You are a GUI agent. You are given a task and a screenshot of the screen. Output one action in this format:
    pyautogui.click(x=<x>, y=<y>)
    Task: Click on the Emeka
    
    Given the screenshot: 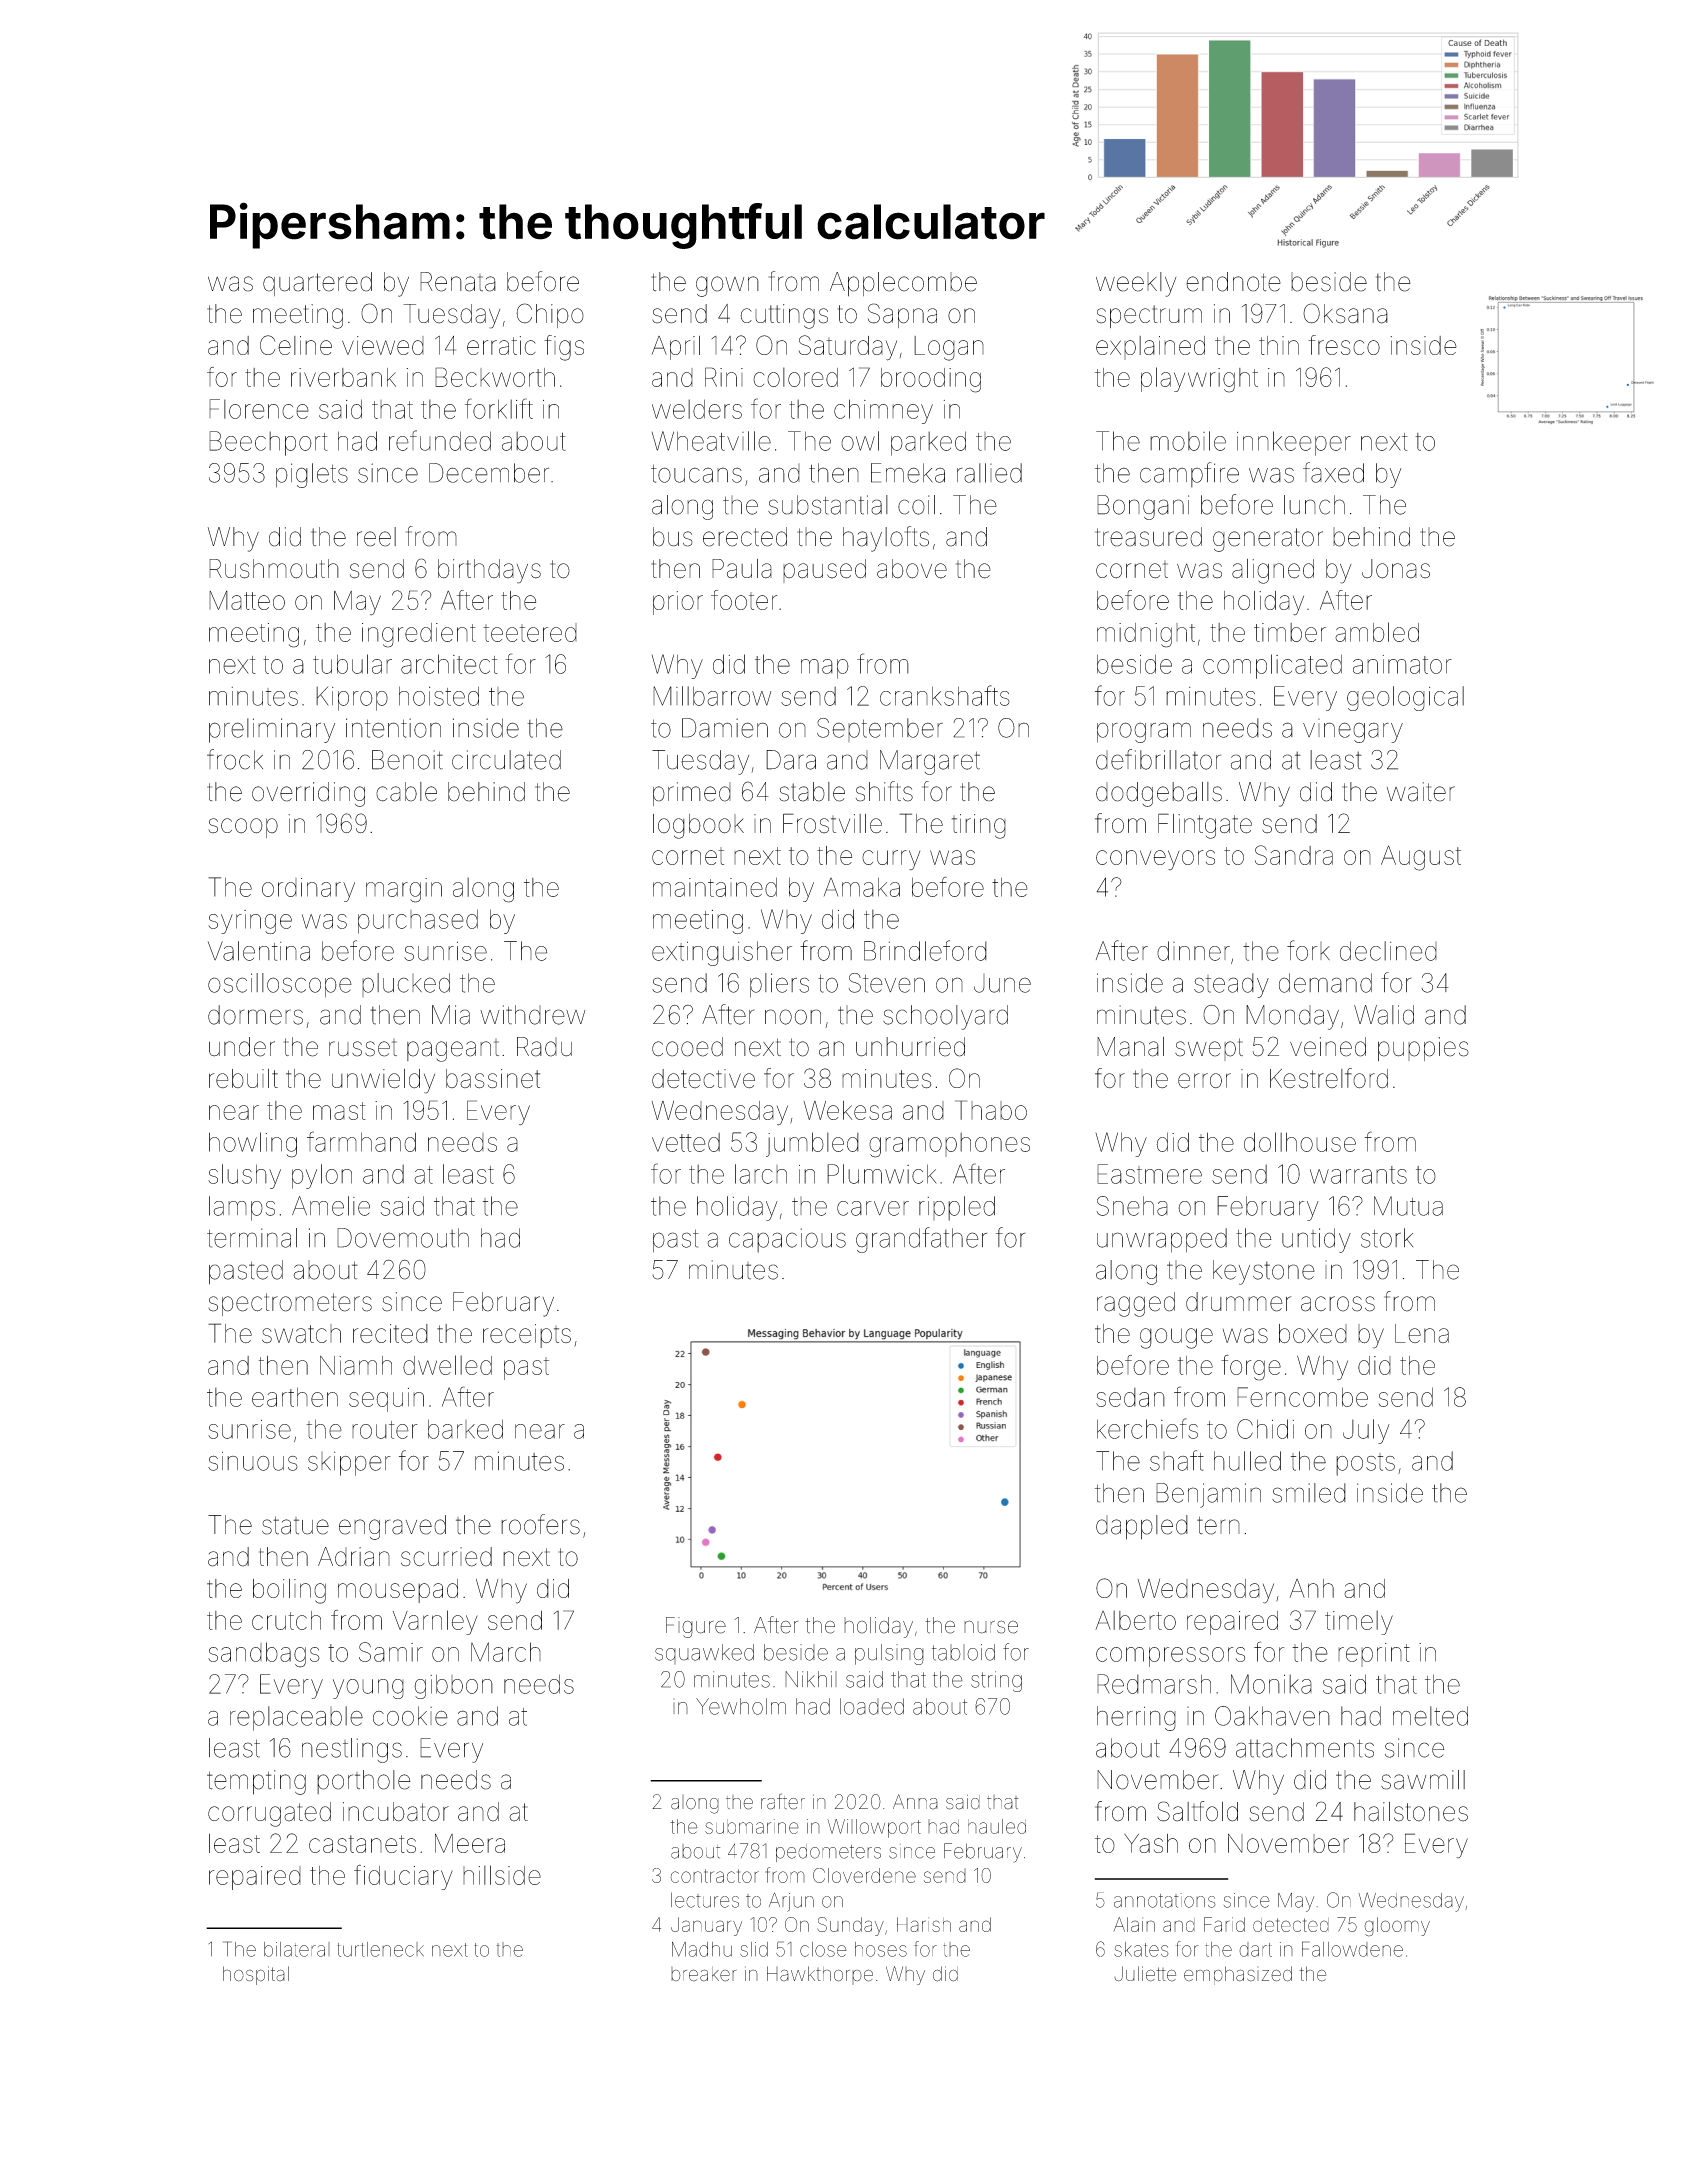 What is the action you would take?
    pyautogui.click(x=908, y=473)
